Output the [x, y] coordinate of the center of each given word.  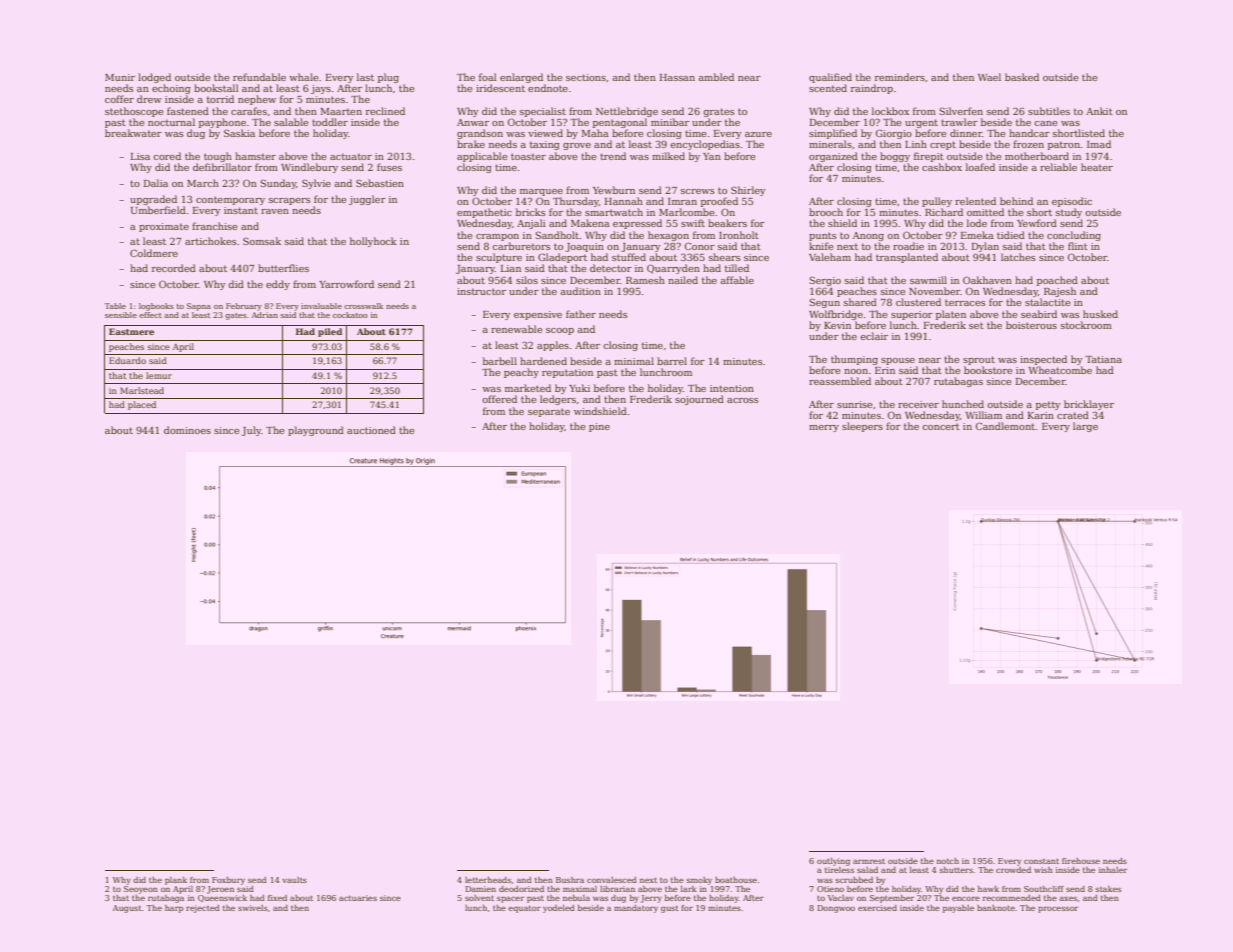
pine [599, 427]
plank [176, 881]
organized [833, 157]
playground [316, 431]
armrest [869, 861]
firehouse [1081, 861]
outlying [833, 862]
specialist [543, 112]
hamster [255, 156]
